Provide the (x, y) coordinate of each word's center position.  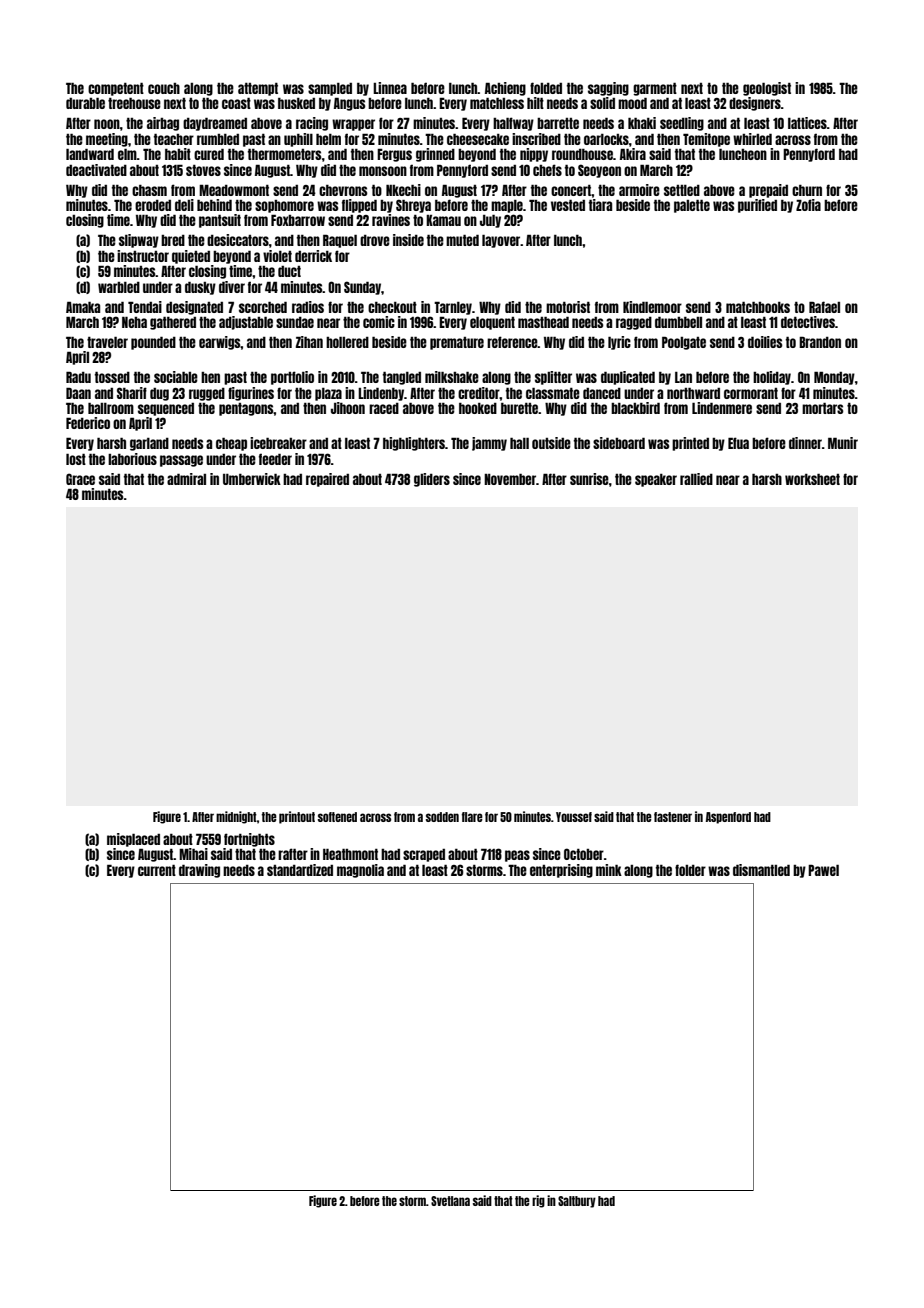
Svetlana (450, 1201)
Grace (80, 479)
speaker (656, 480)
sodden (442, 817)
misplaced (133, 840)
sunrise (589, 479)
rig (538, 1201)
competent (116, 89)
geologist (767, 89)
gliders (432, 480)
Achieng (505, 89)
